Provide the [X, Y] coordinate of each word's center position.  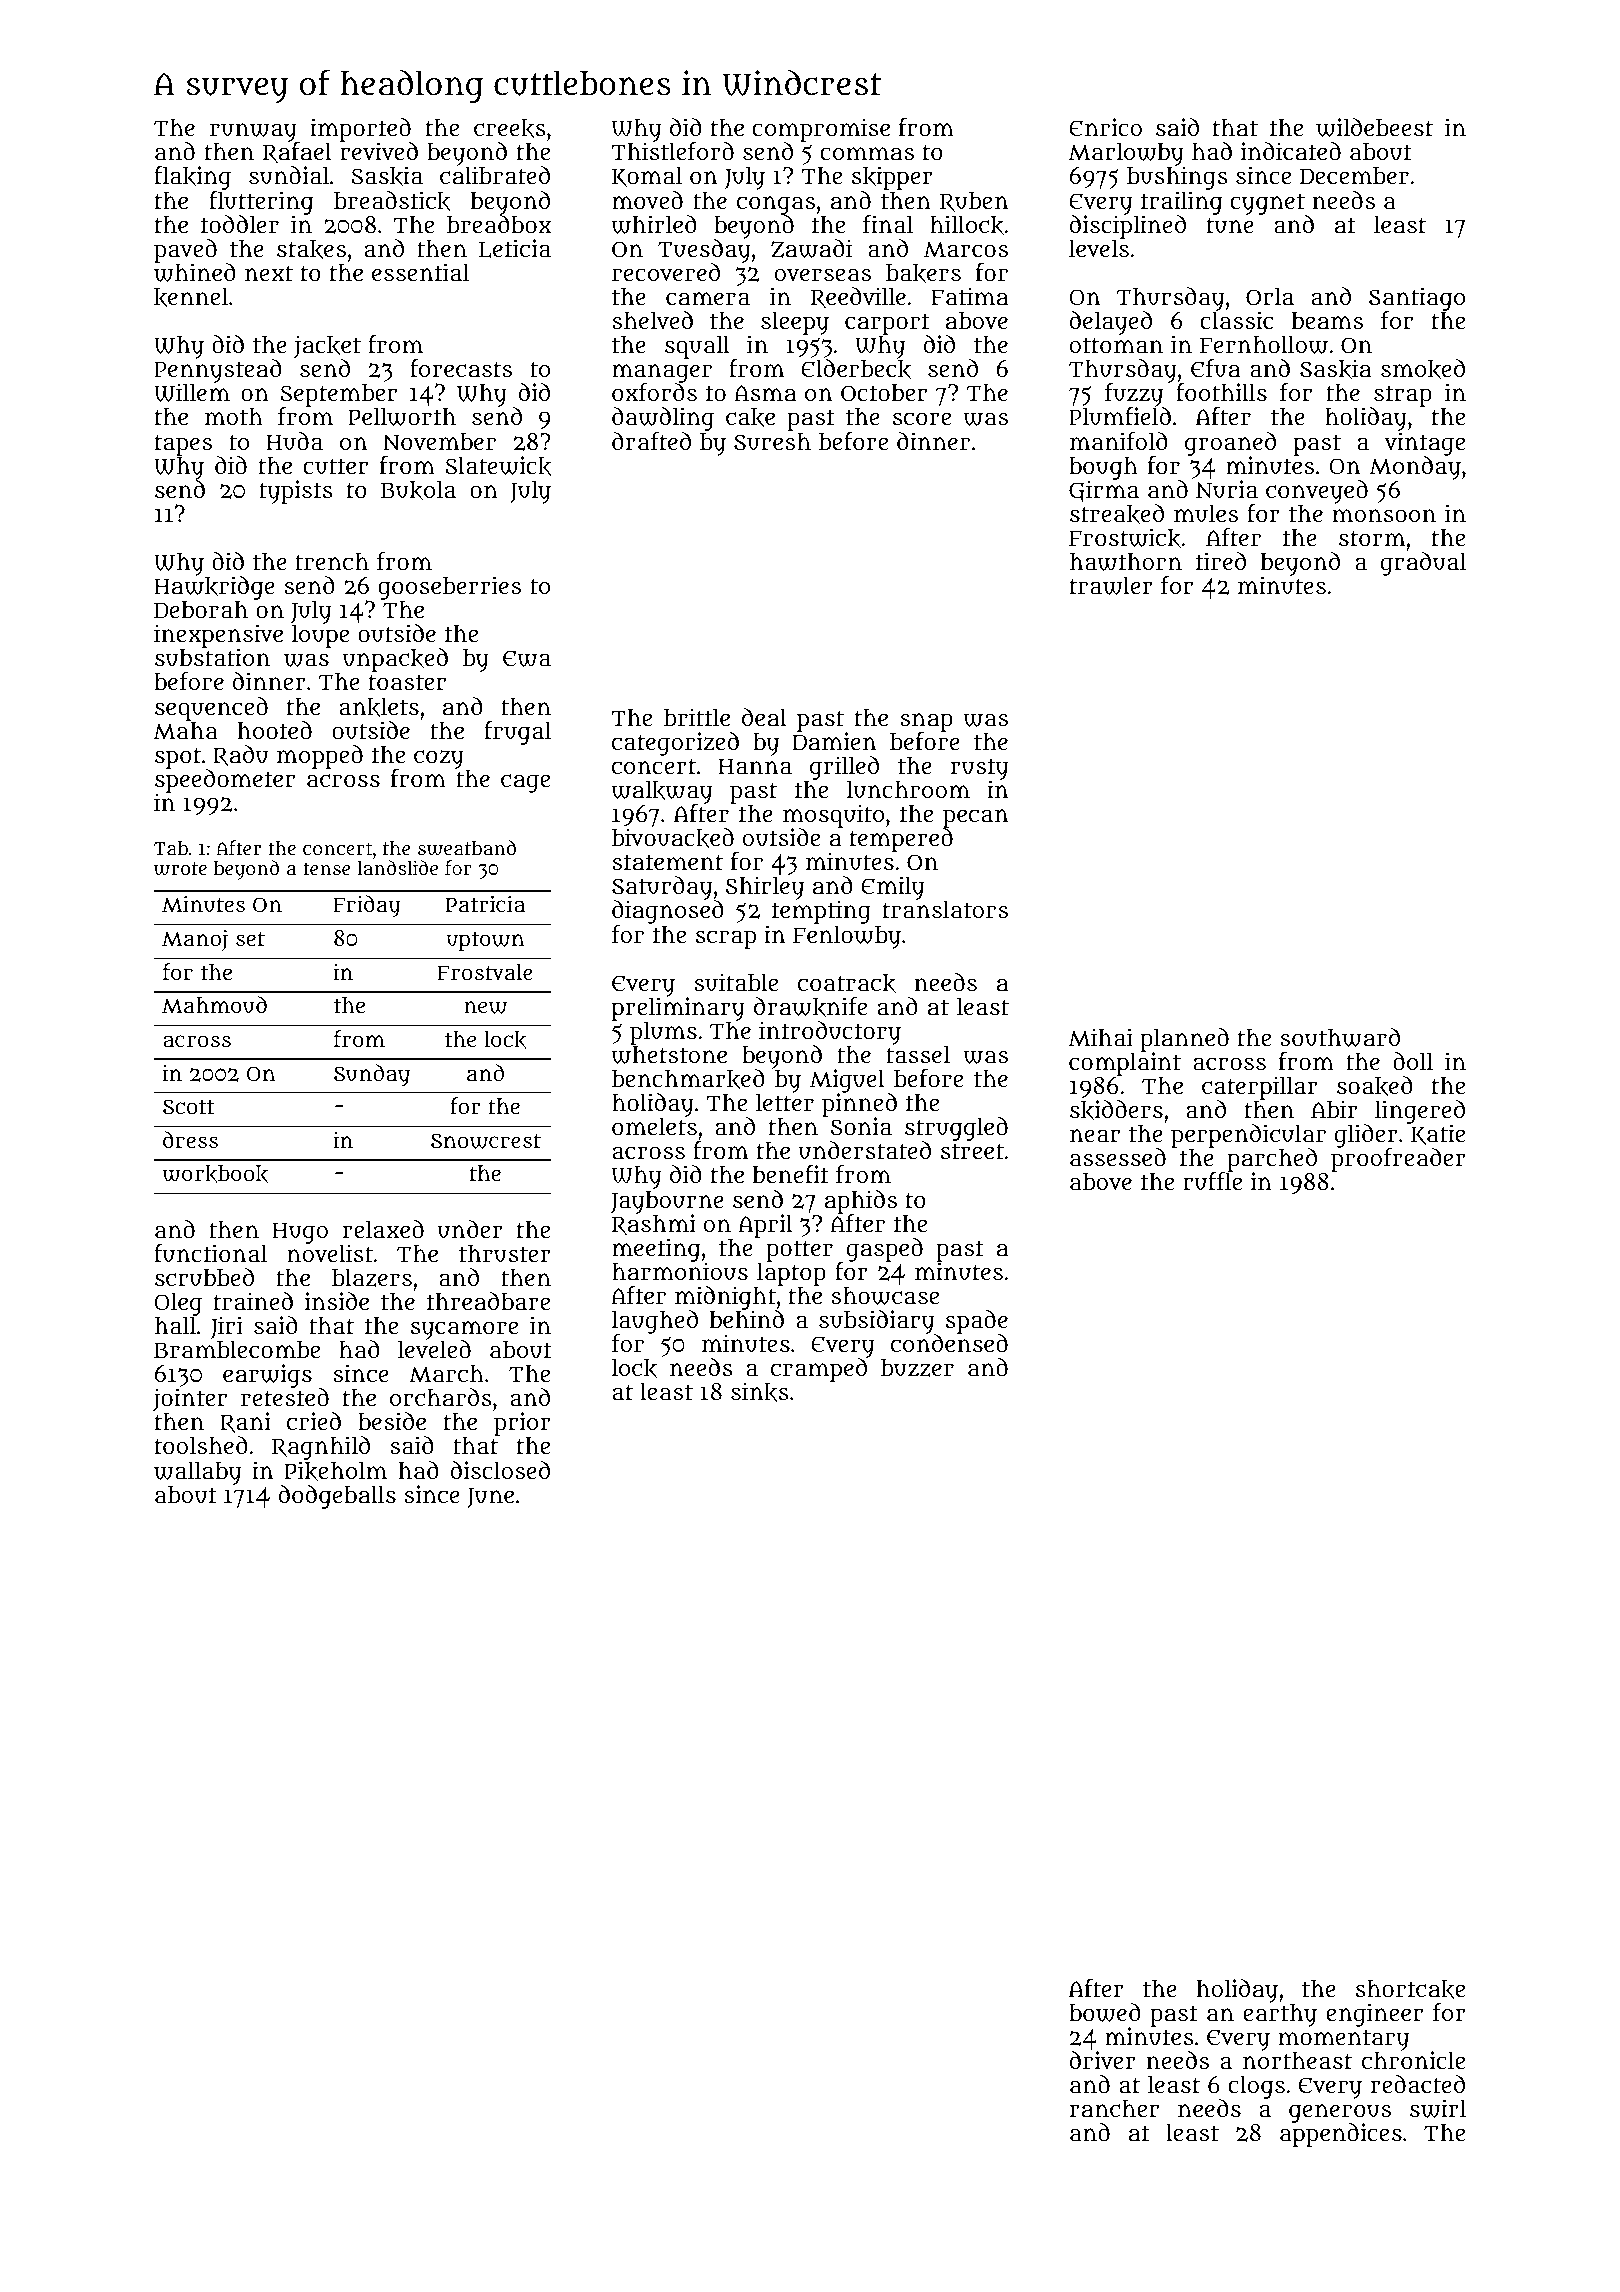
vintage [1424, 444]
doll [1413, 1061]
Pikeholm [336, 1471]
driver [1103, 2060]
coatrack [847, 983]
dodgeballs [337, 1497]
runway [254, 133]
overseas [823, 275]
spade [977, 1322]
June [490, 1498]
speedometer [225, 781]
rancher [1114, 2108]
